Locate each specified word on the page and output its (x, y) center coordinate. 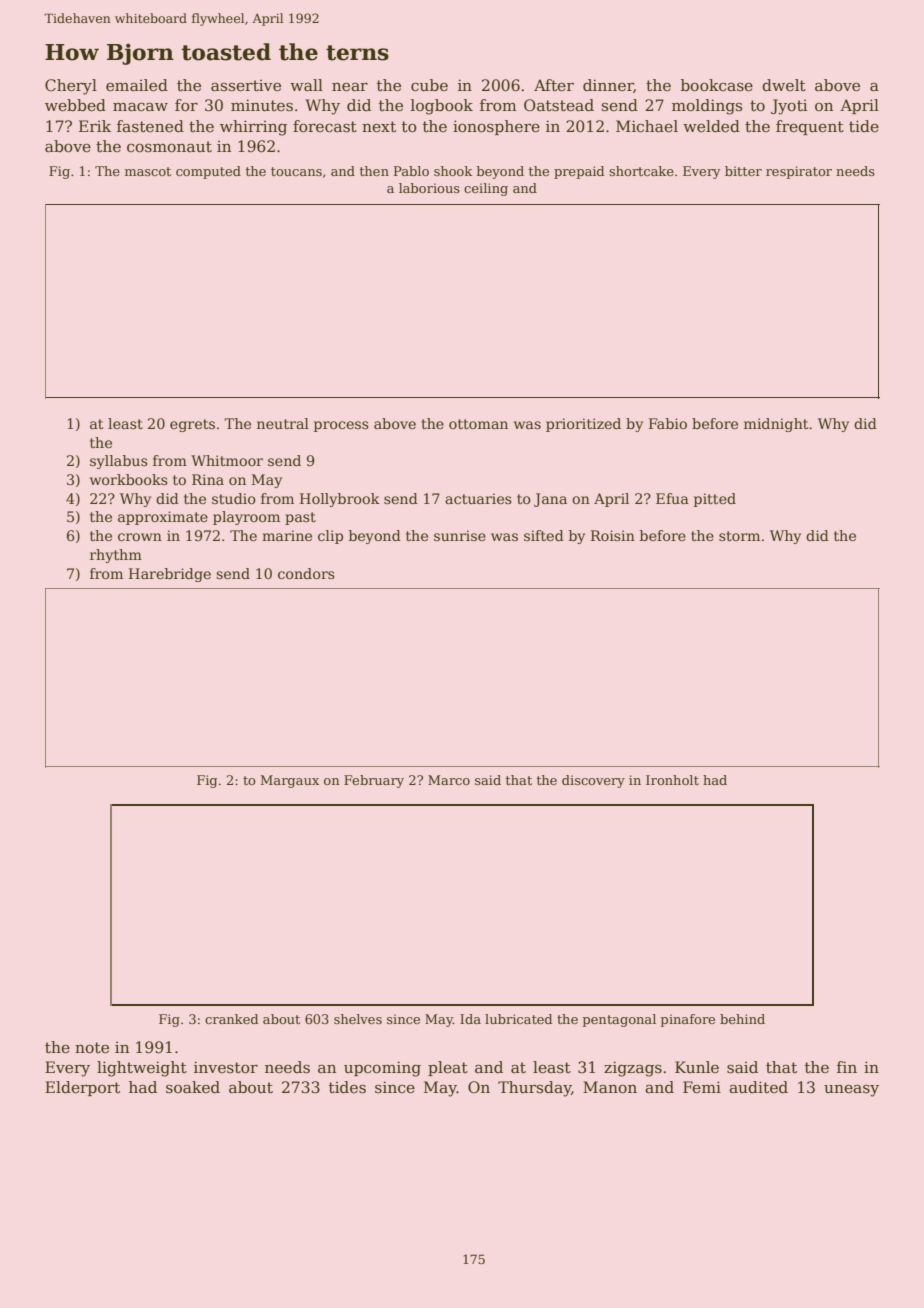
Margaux (290, 781)
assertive (246, 86)
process (341, 426)
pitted (715, 500)
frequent (810, 127)
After (554, 85)
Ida (470, 1019)
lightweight (142, 1069)
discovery (593, 781)
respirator (799, 172)
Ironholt (672, 780)
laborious (429, 188)
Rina (208, 479)
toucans (296, 171)
